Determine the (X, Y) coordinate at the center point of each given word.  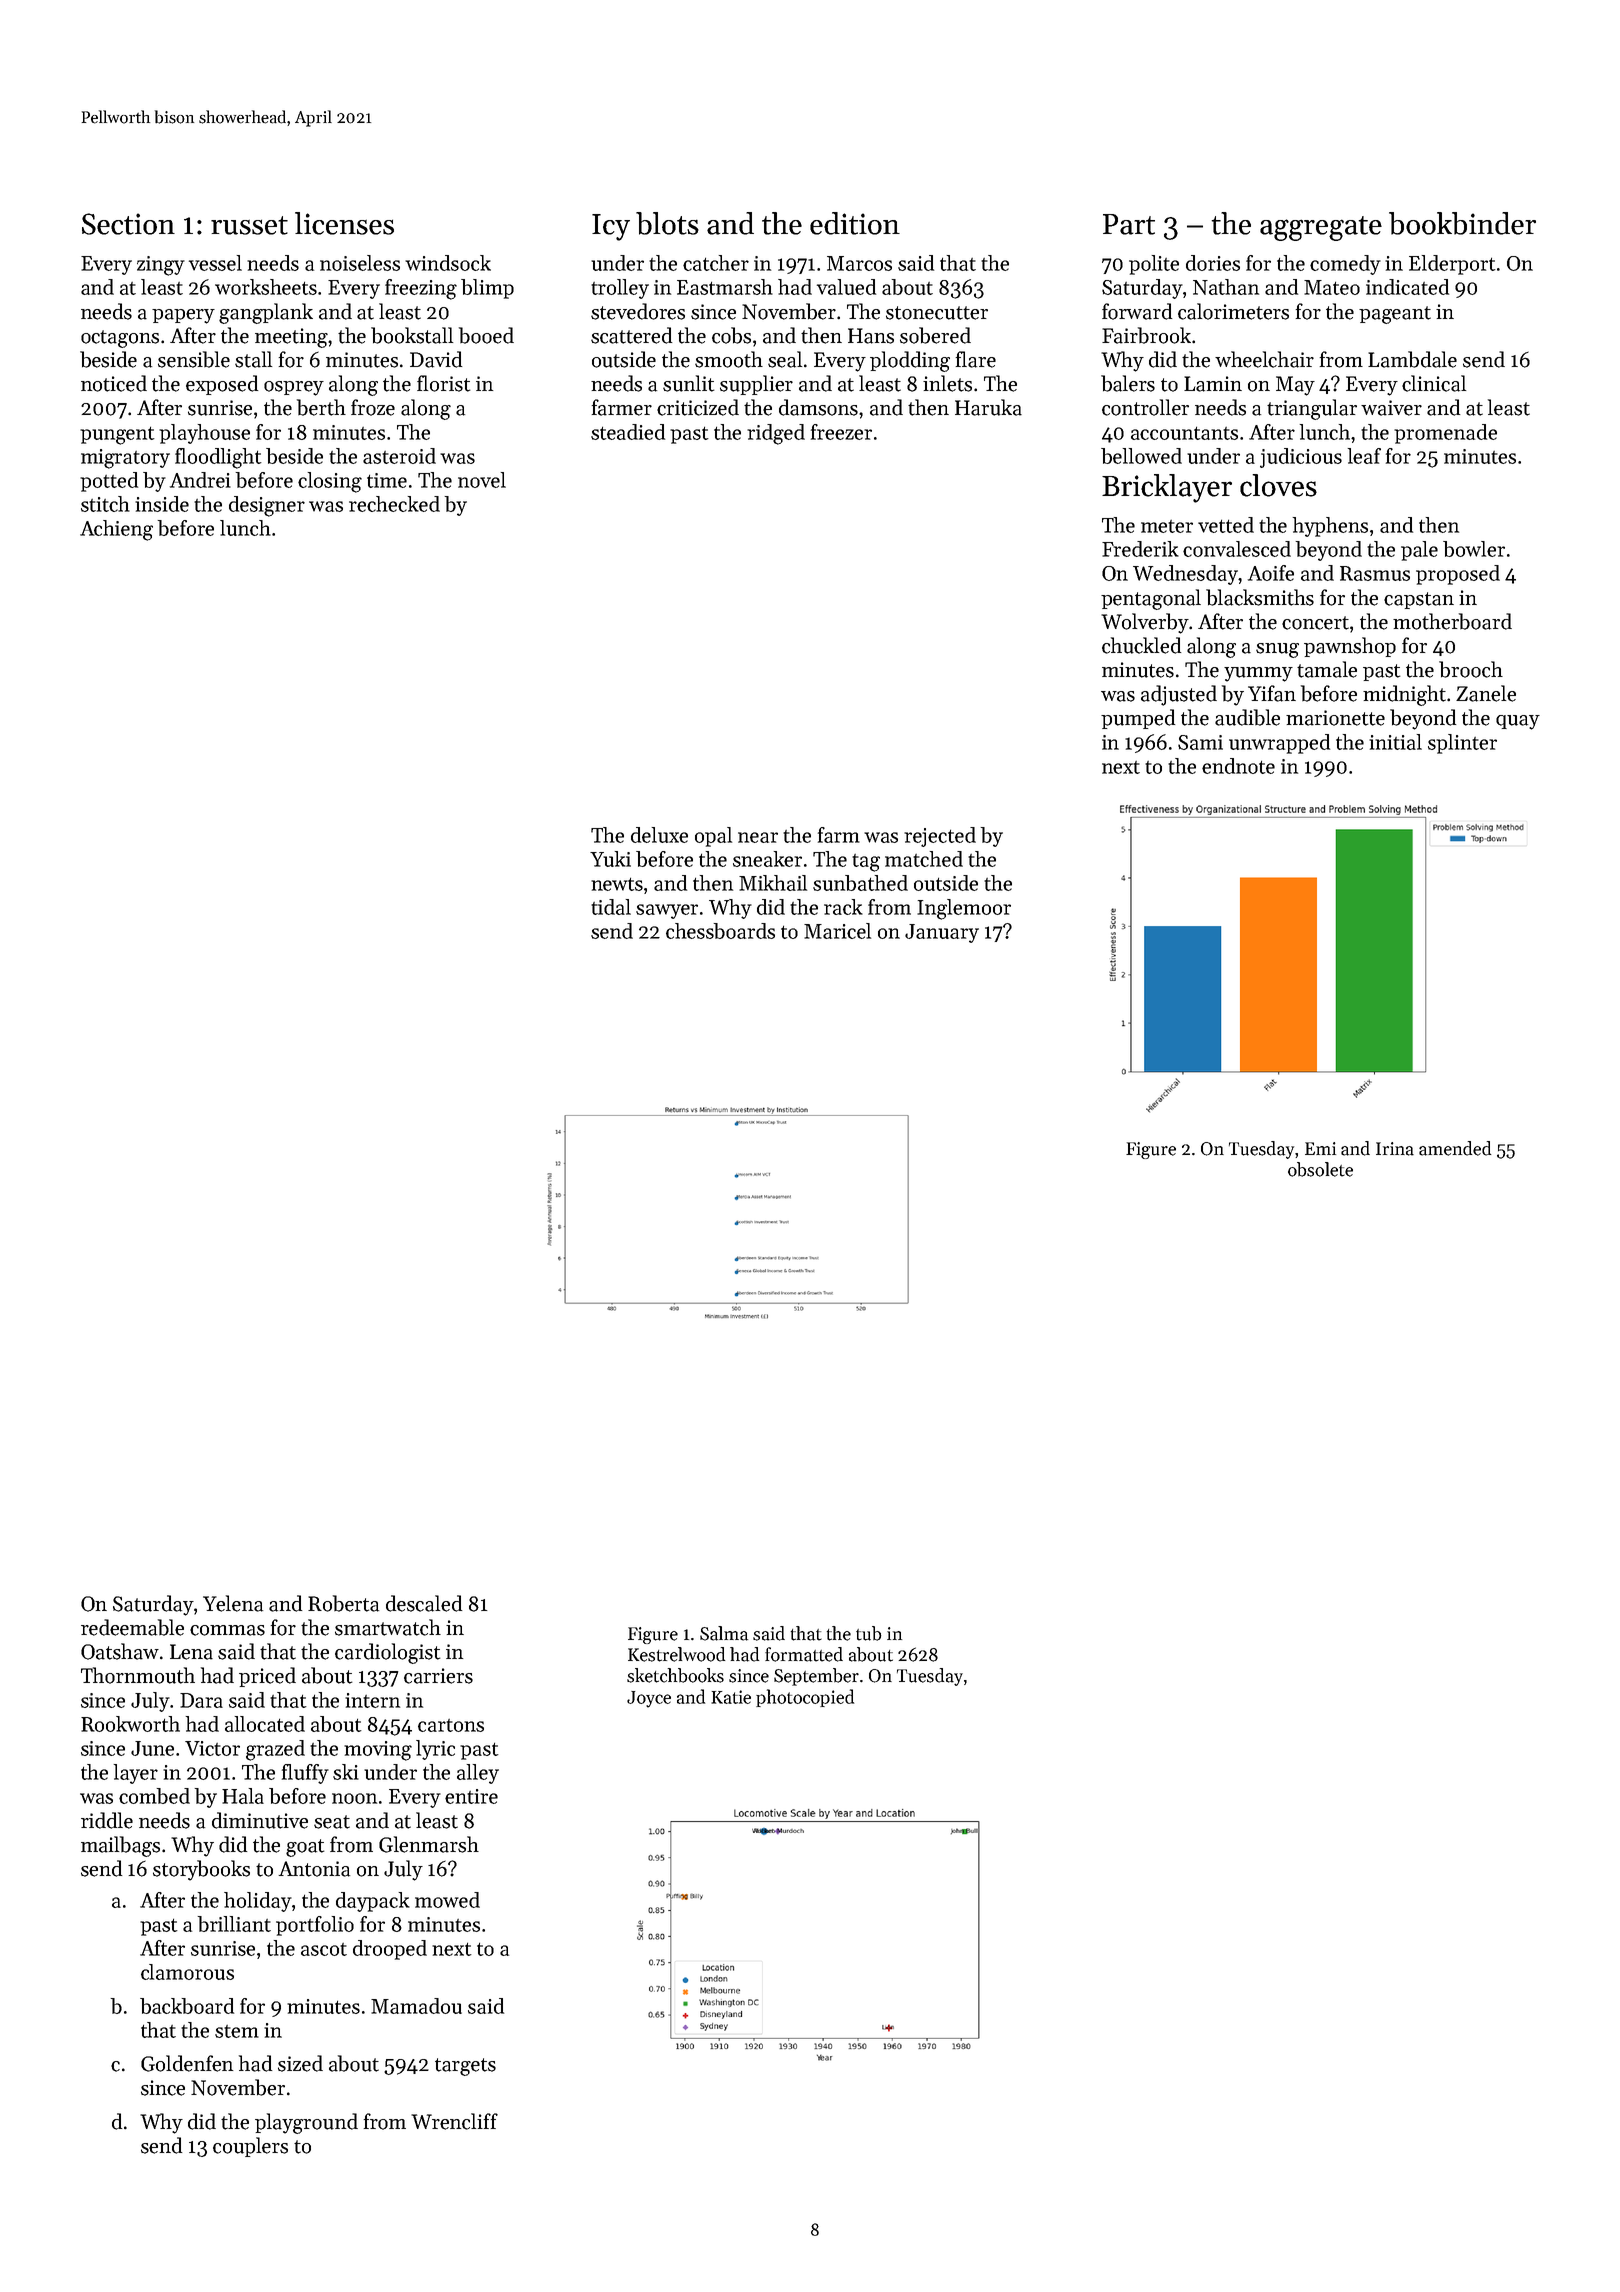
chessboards (720, 931)
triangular (1312, 409)
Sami (1200, 742)
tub (868, 1633)
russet (249, 225)
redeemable (132, 1627)
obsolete (1320, 1169)
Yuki (610, 859)
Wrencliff (454, 2121)
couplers (250, 2147)
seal (785, 359)
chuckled (1141, 645)
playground (306, 2123)
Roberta (343, 1603)
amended (1455, 1148)
